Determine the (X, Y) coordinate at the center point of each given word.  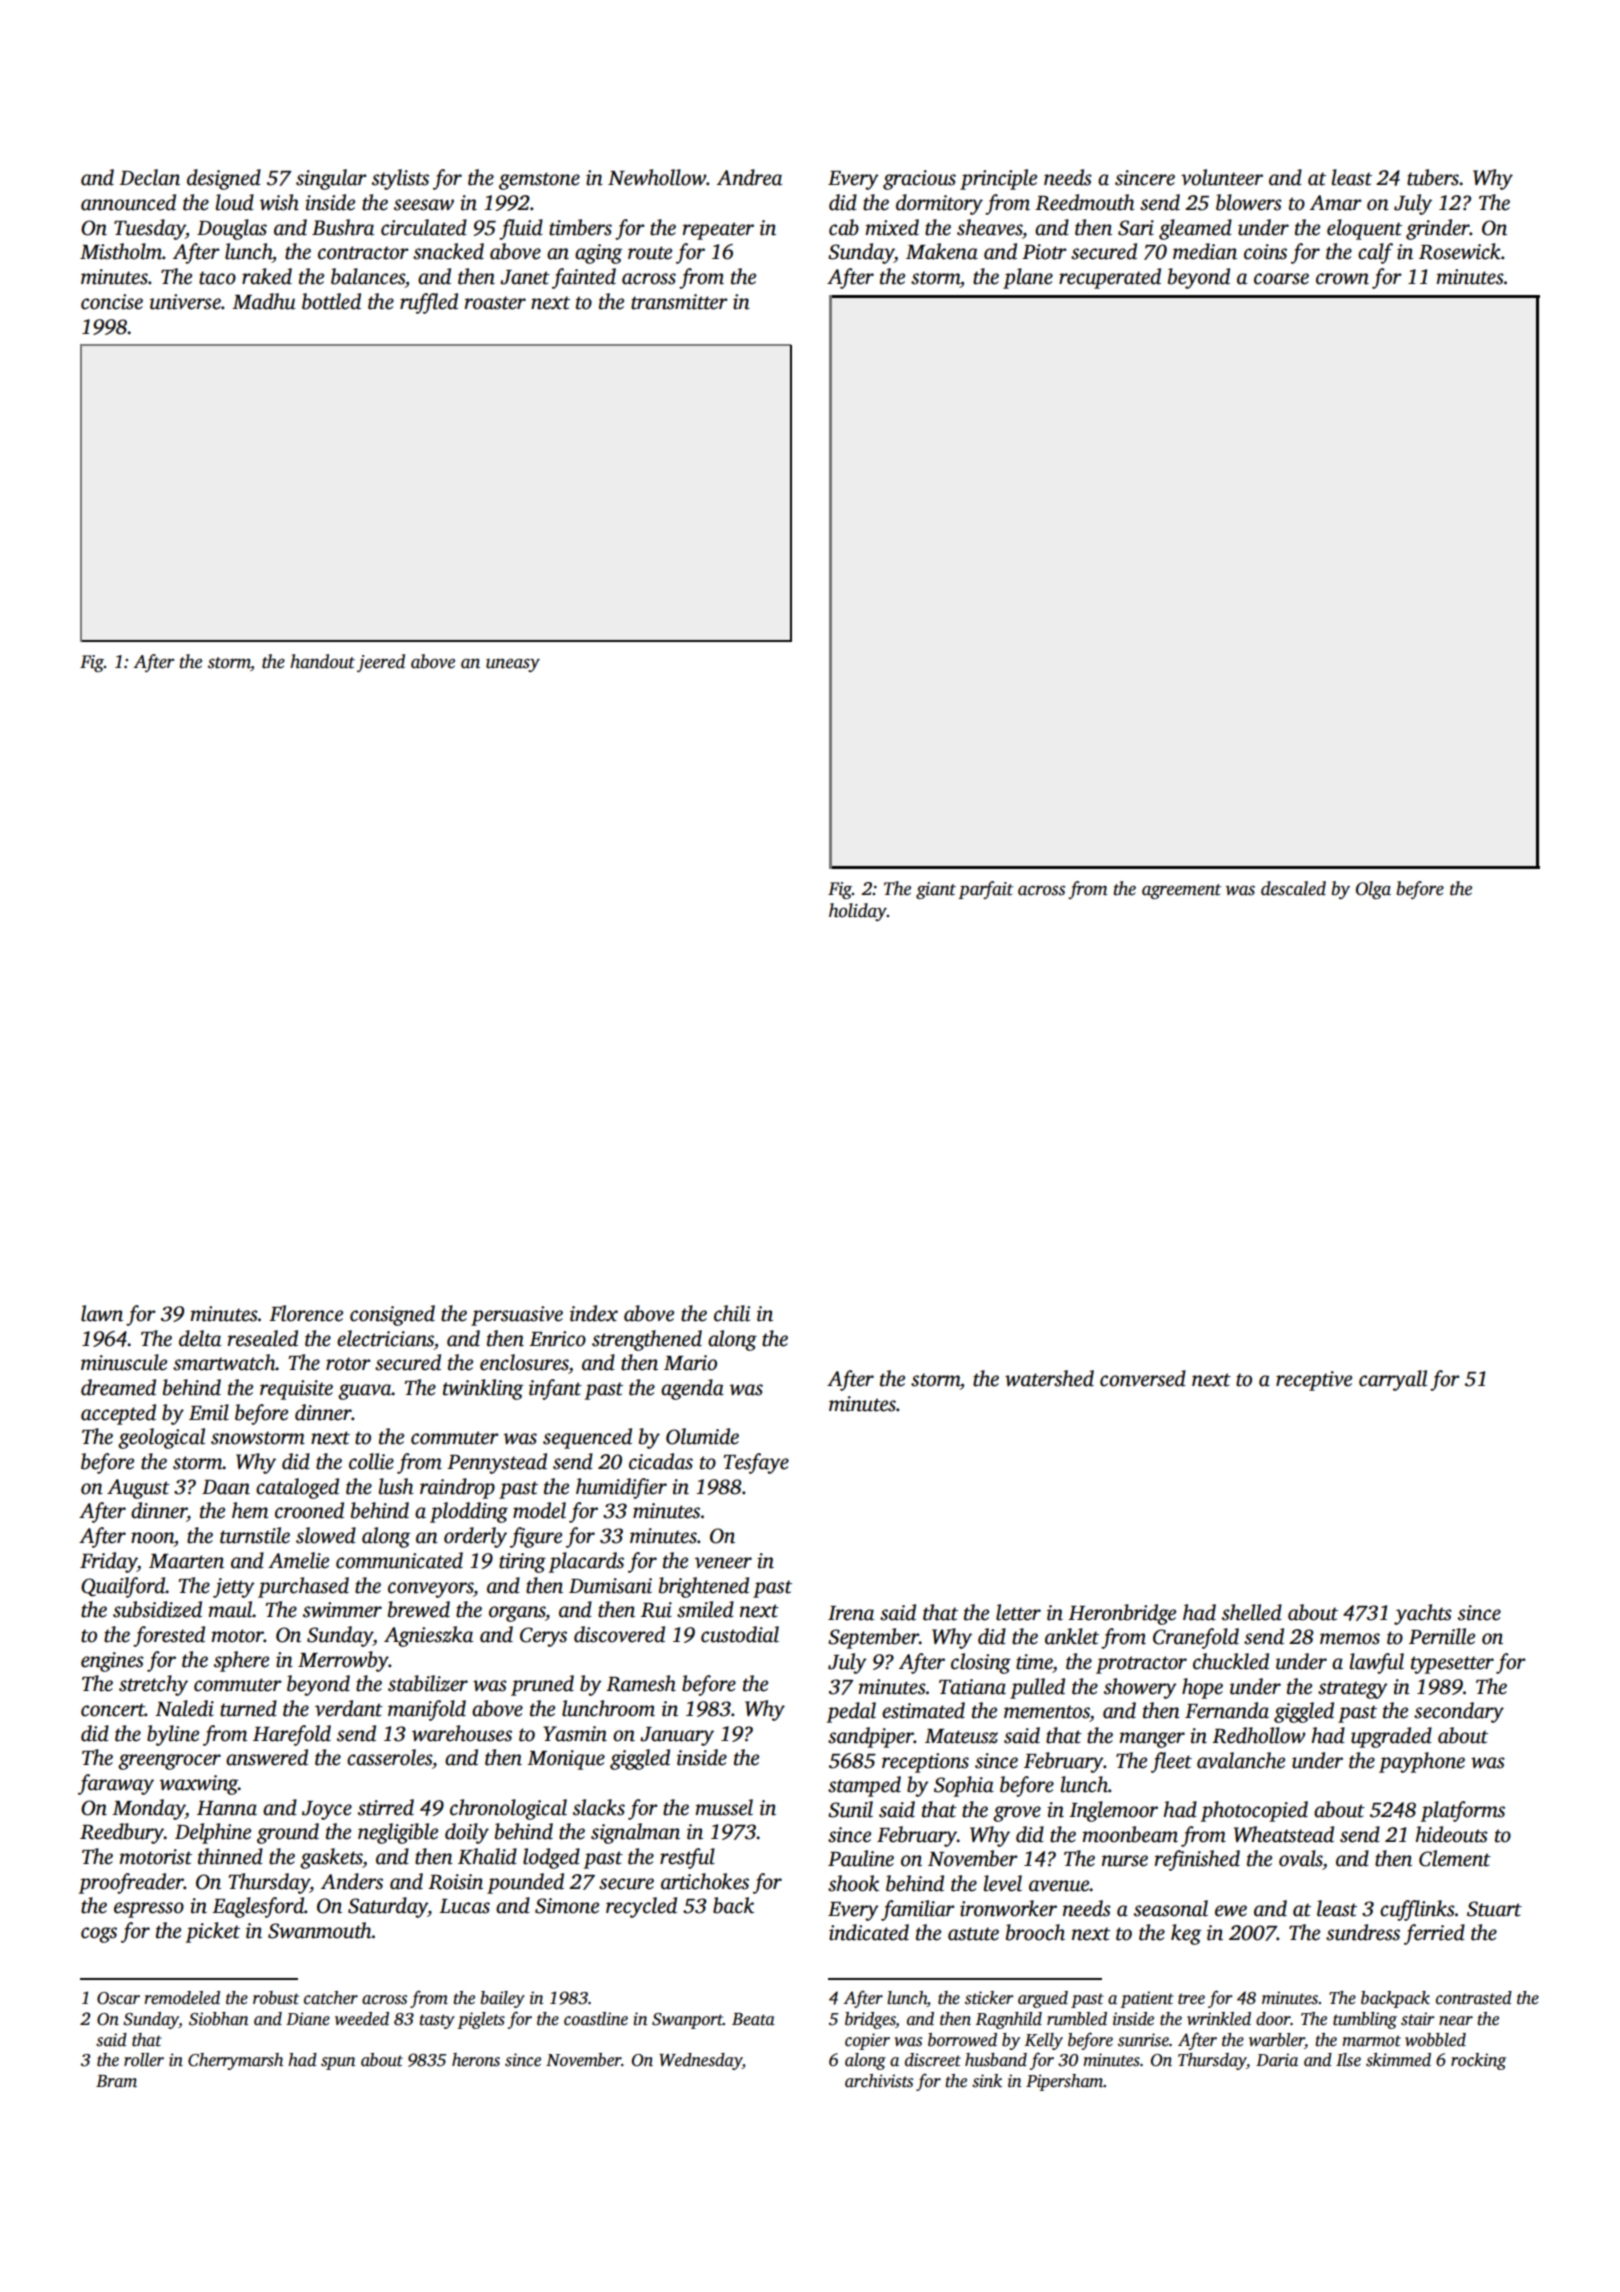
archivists (879, 2081)
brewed (419, 1609)
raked (267, 276)
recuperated (1110, 278)
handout (322, 661)
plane (1028, 278)
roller (144, 2060)
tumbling (1365, 2020)
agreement (1181, 891)
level (1003, 1883)
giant (936, 890)
